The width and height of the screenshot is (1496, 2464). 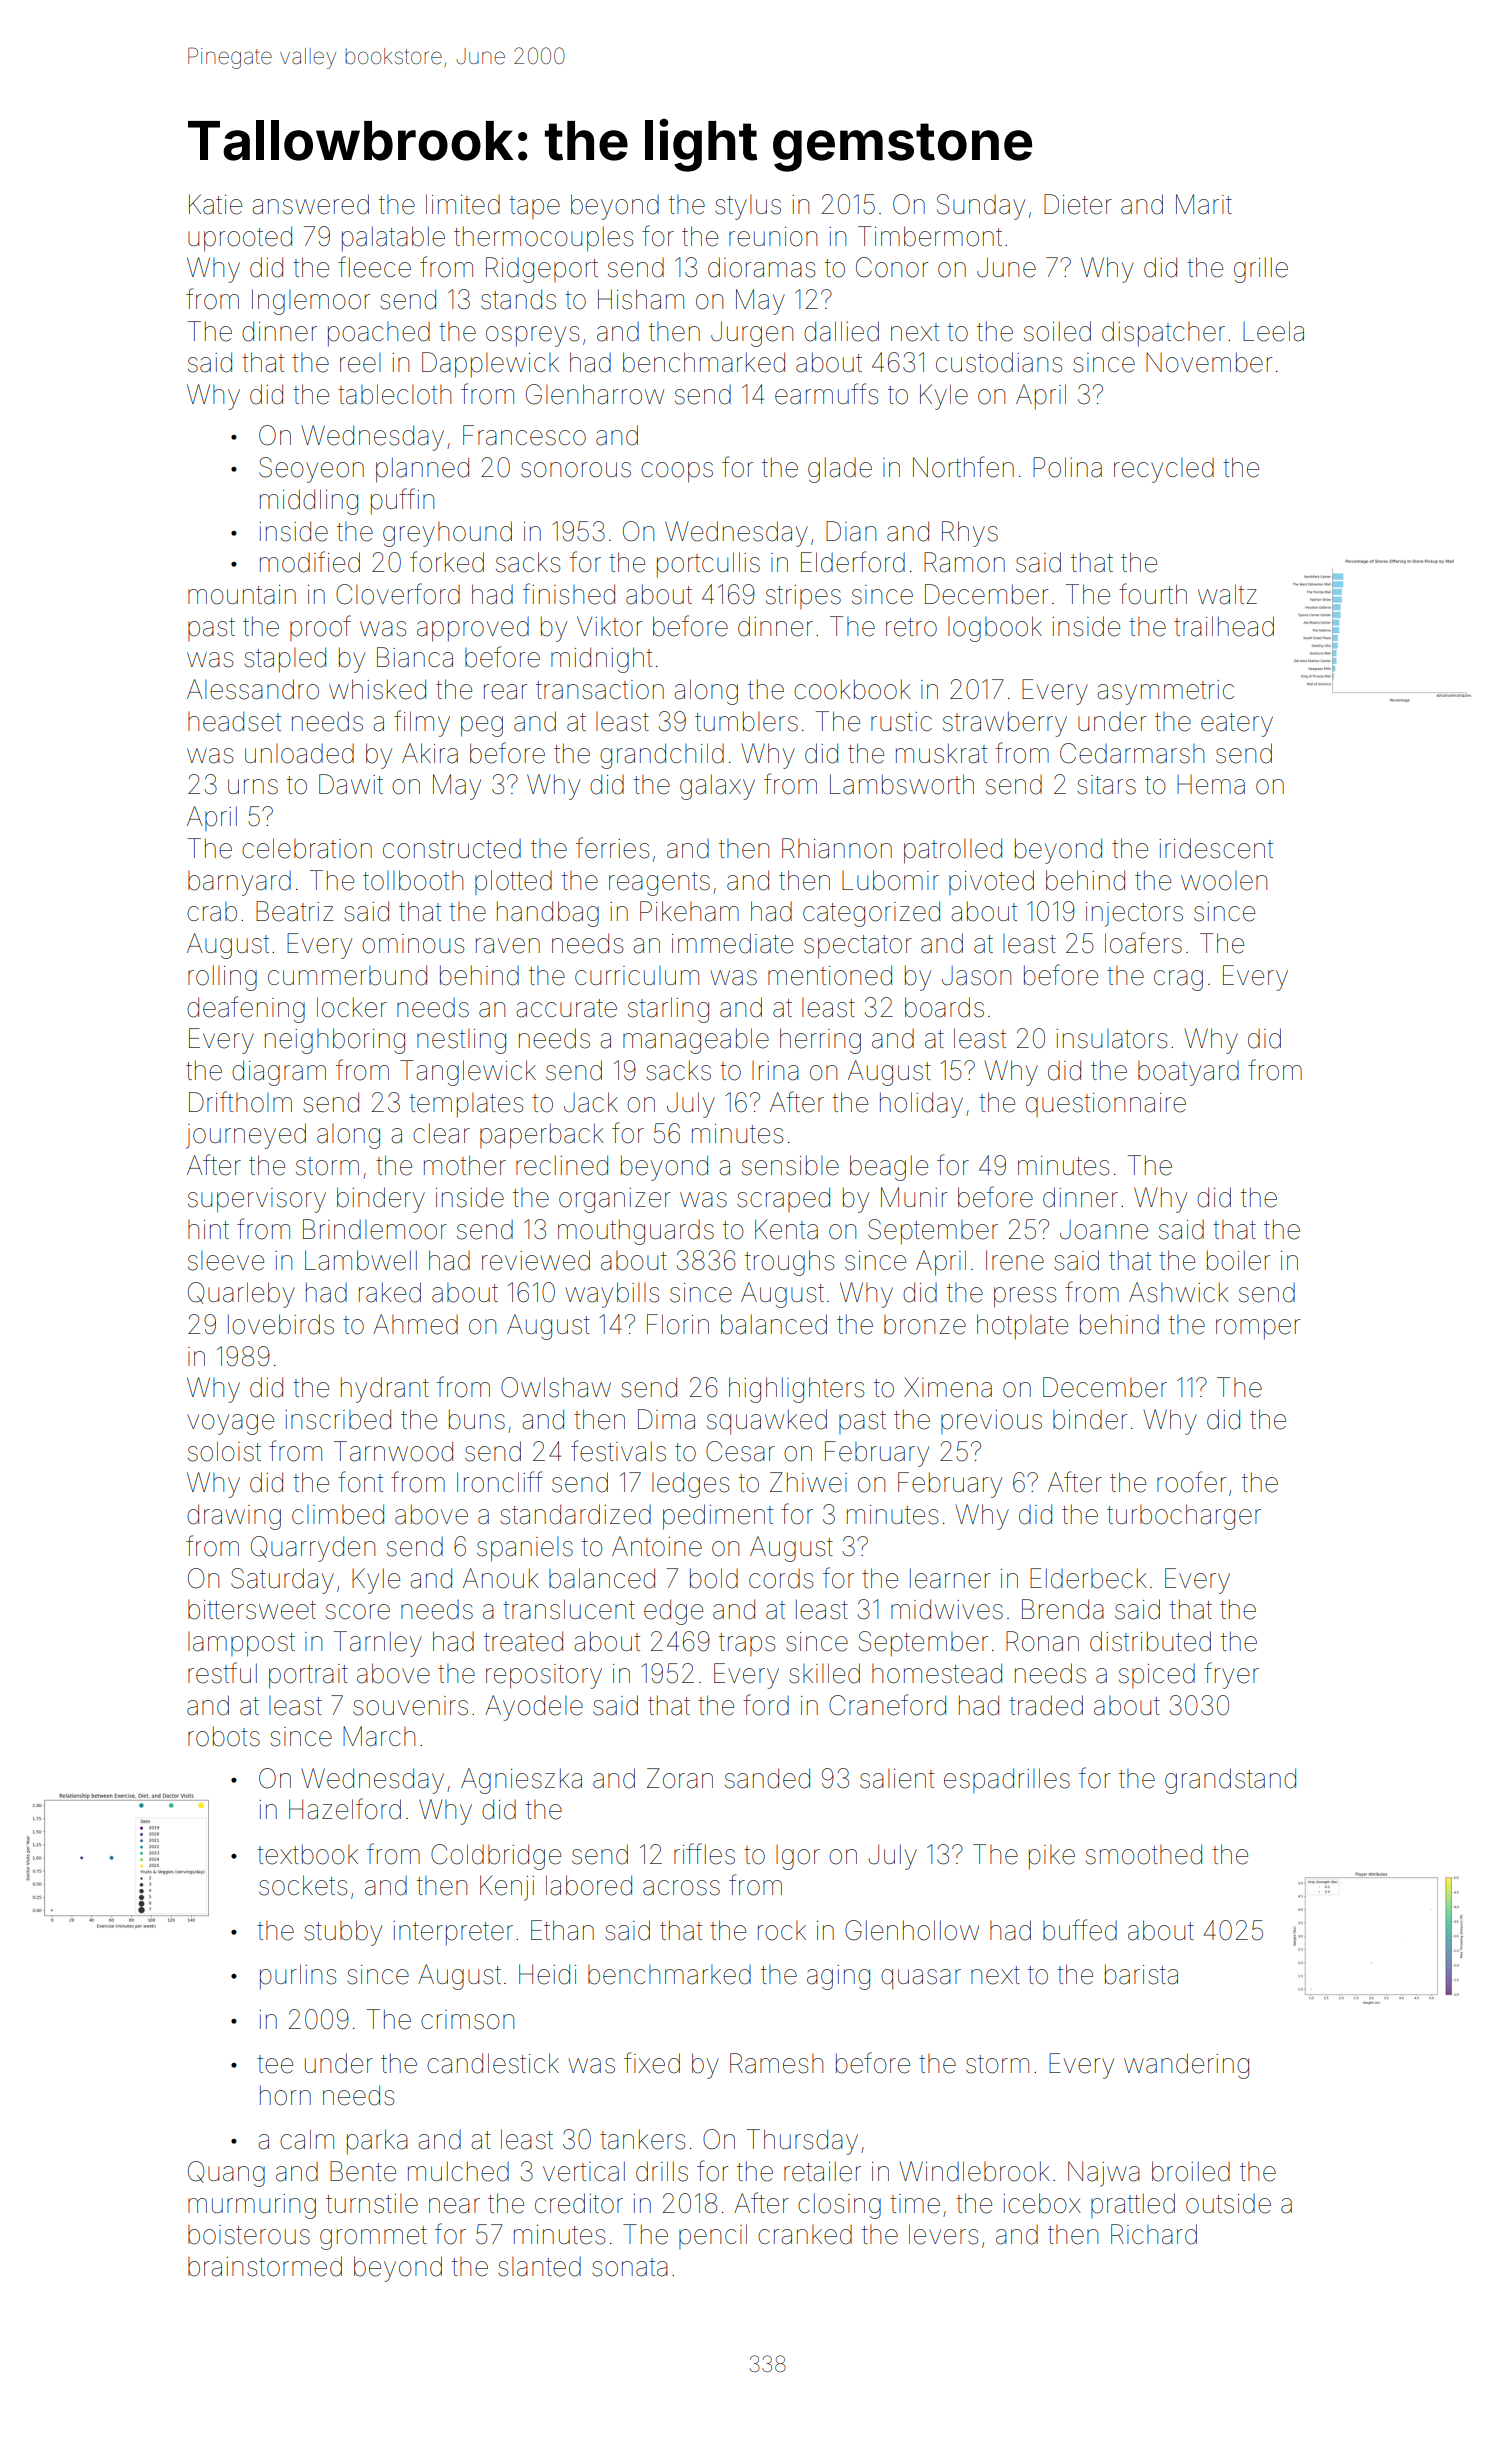 I want to click on Richard, so click(x=1154, y=2234).
